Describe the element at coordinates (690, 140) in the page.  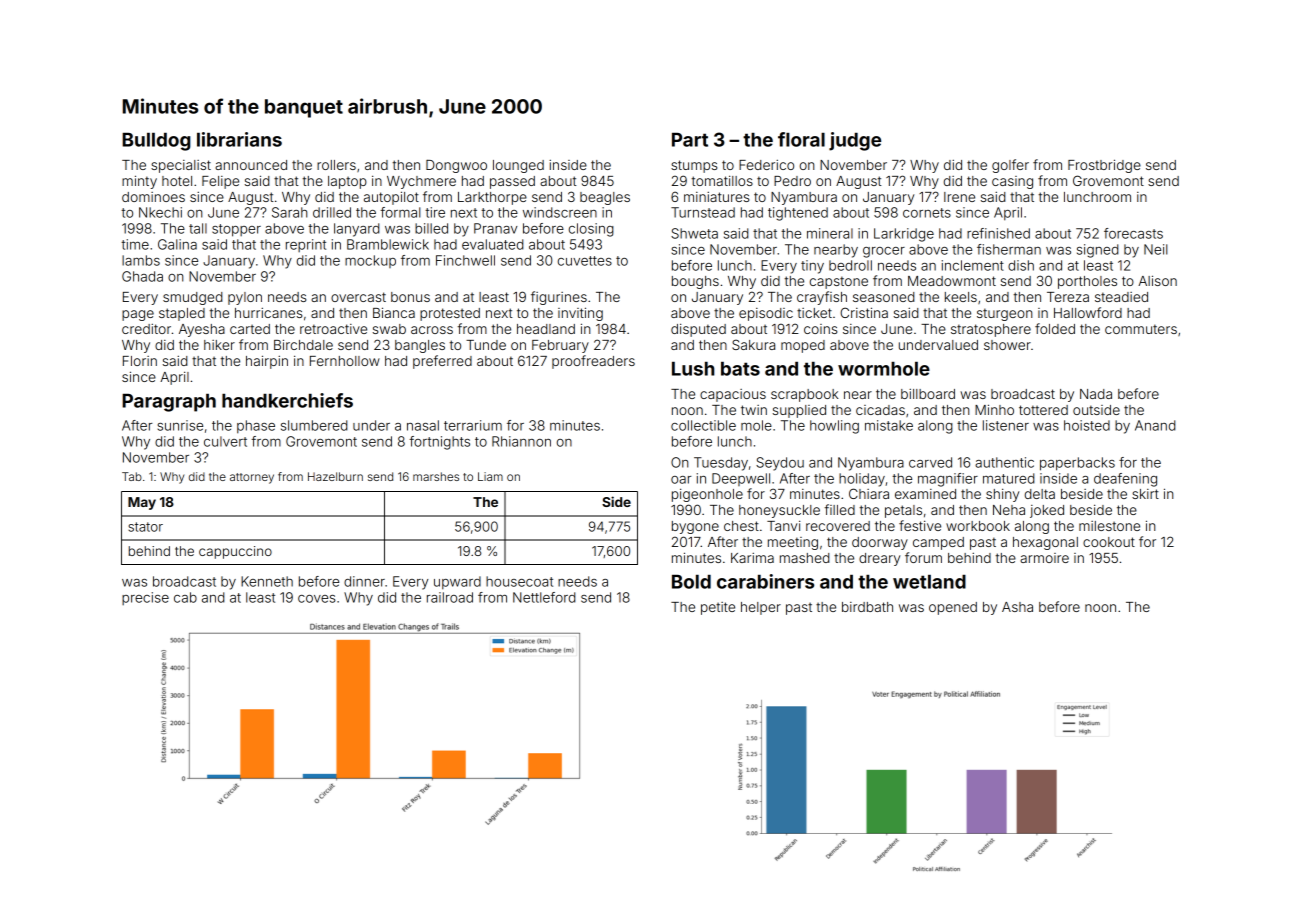
I see `Part` at that location.
